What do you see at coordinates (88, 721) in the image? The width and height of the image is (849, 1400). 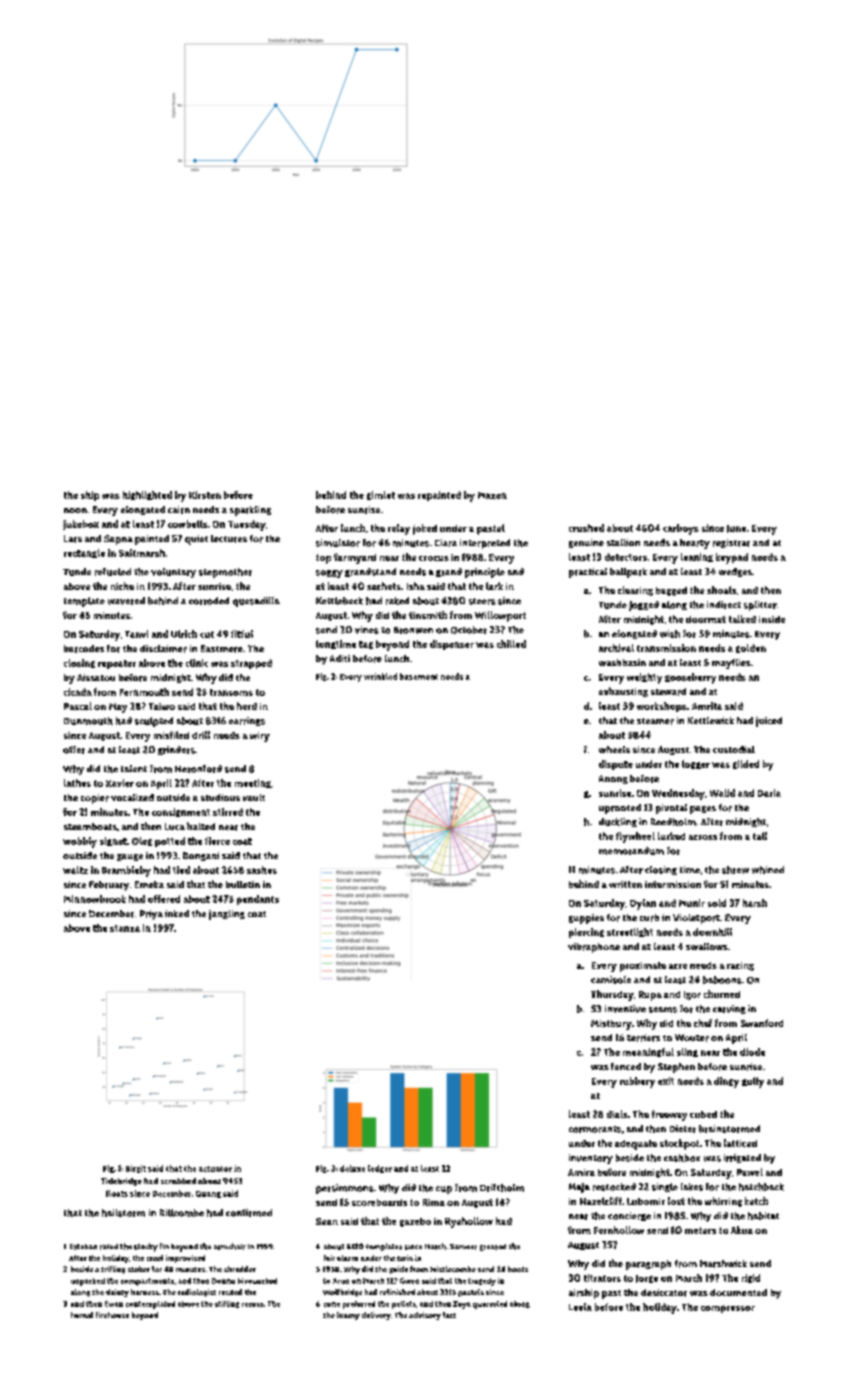 I see `Dunmouth` at bounding box center [88, 721].
